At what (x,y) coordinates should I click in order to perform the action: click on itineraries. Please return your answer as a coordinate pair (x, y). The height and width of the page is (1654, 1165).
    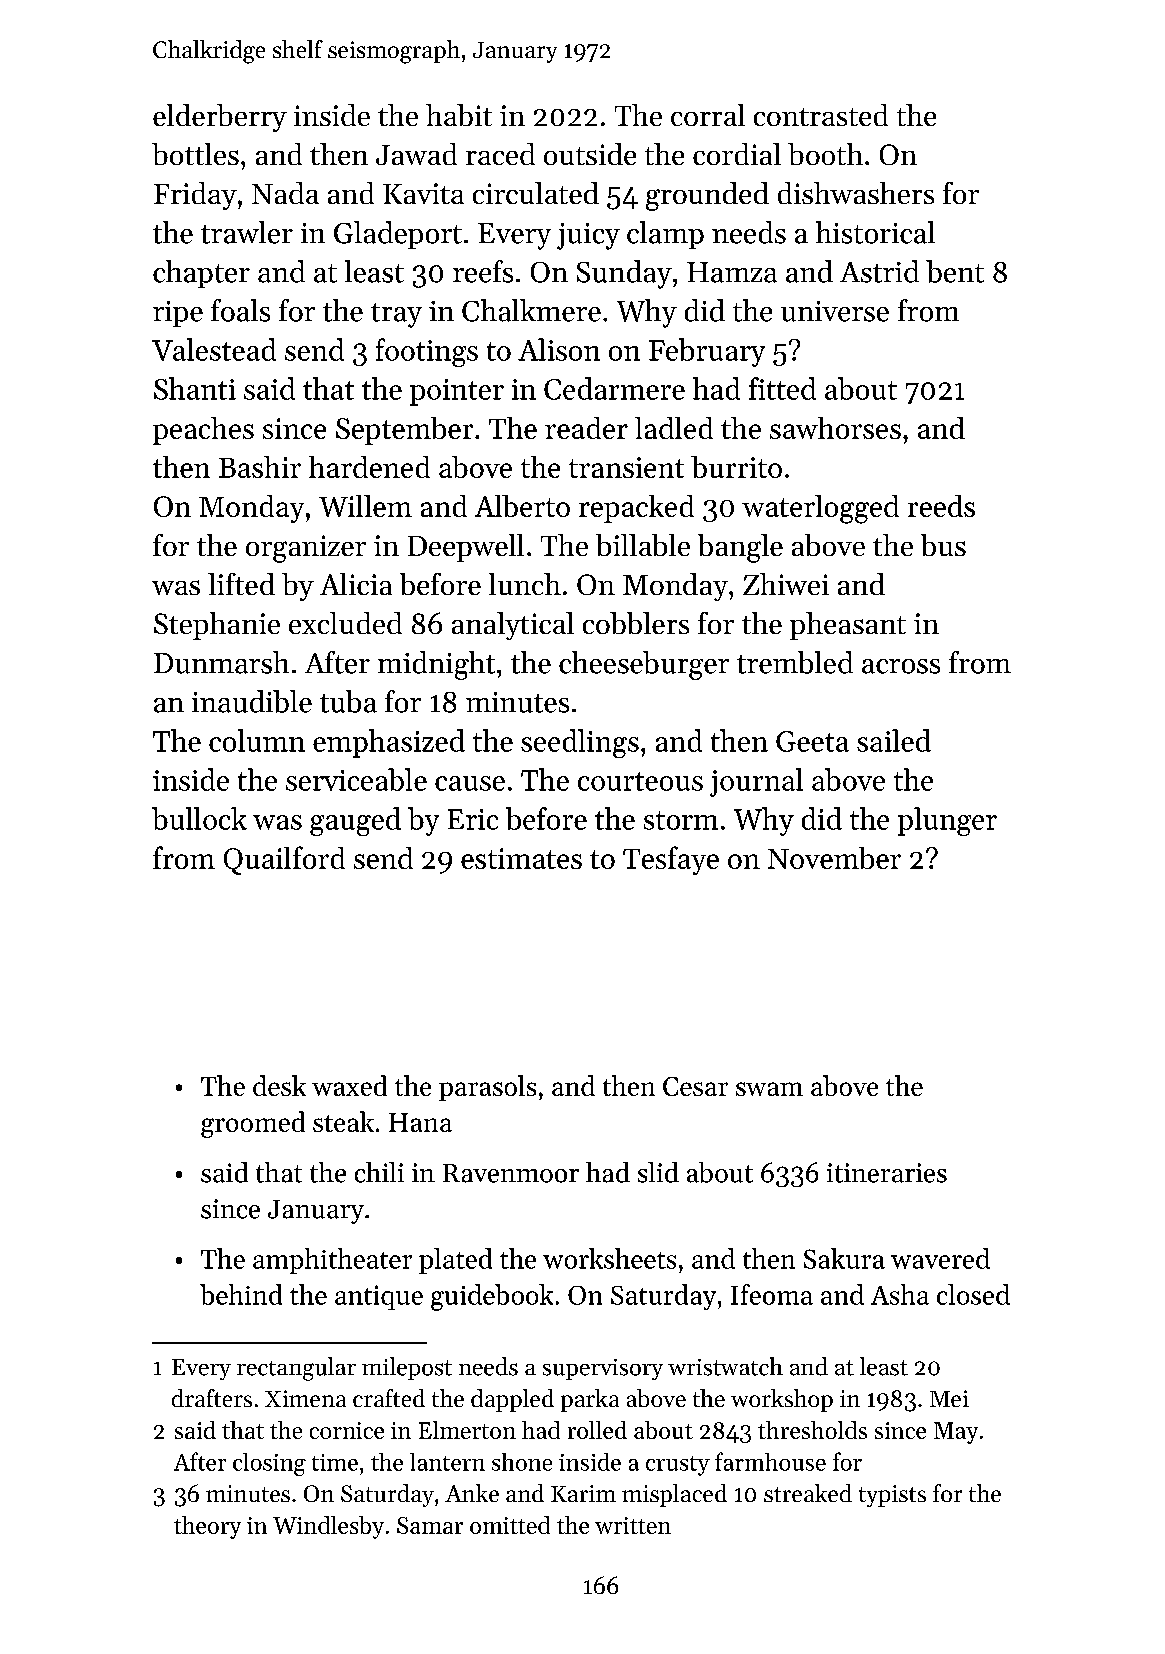
    Looking at the image, I should click on (887, 1173).
